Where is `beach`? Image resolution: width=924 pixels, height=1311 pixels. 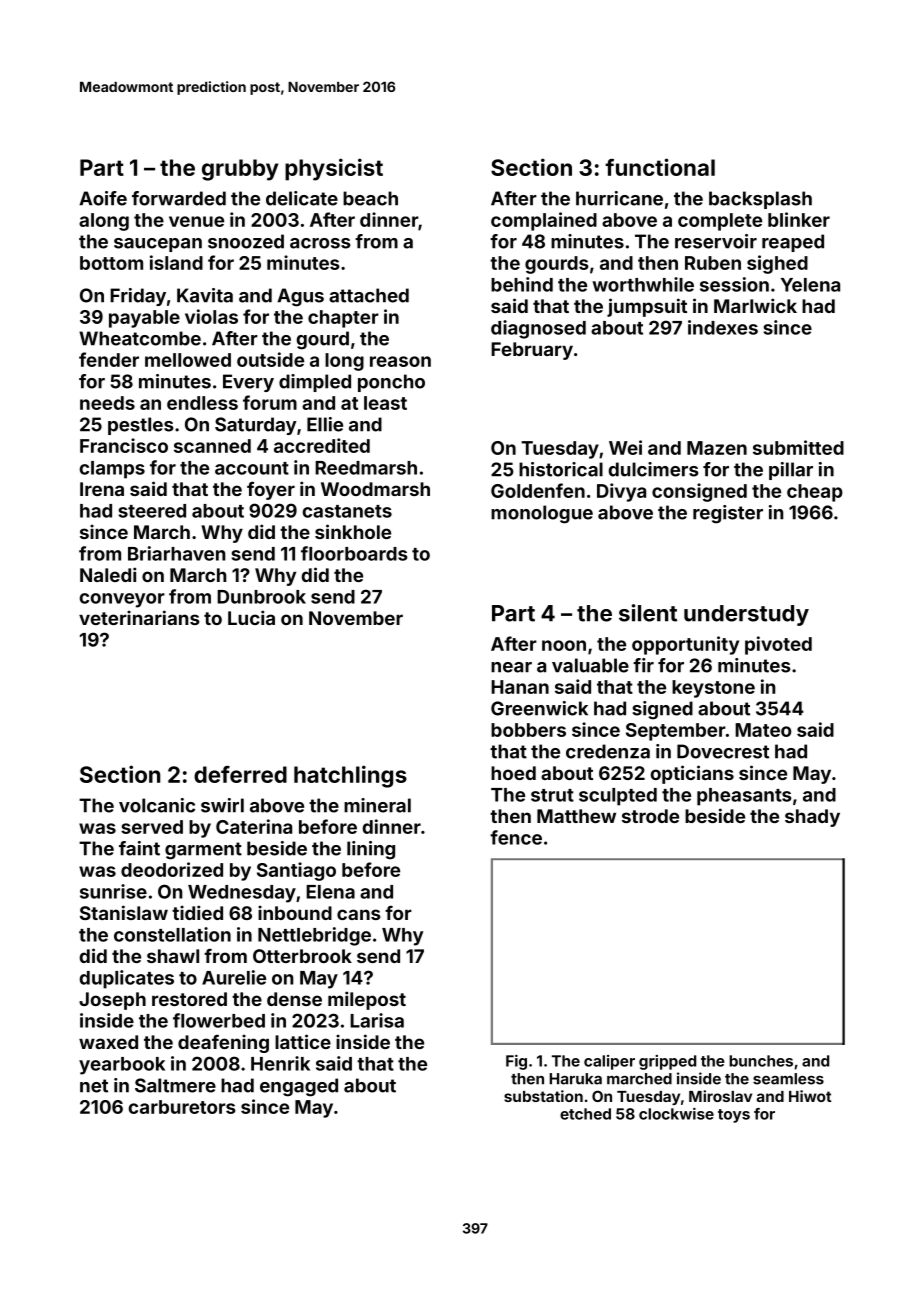 beach is located at coordinates (370, 198).
